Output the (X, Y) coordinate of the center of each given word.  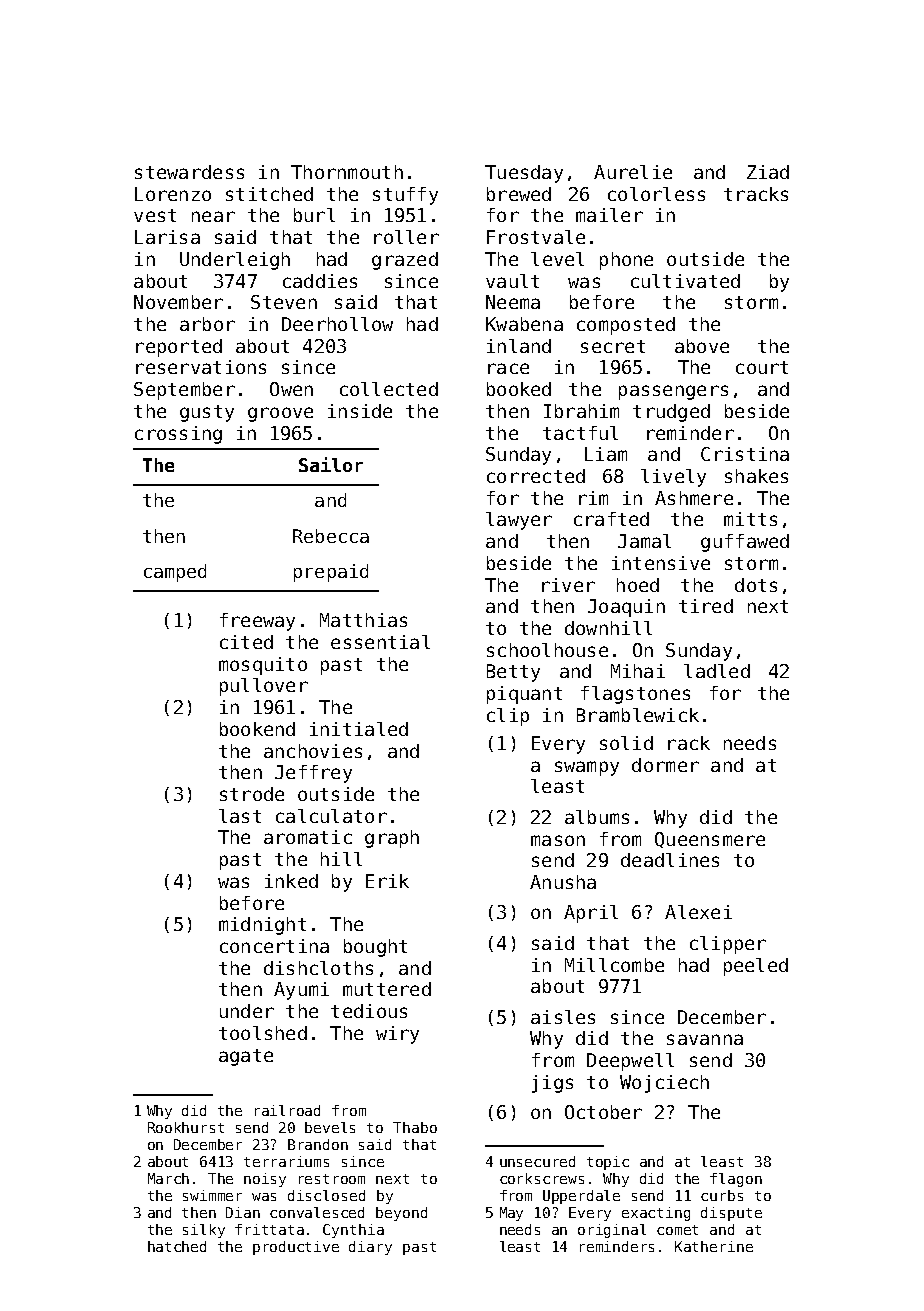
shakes (756, 476)
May (511, 1214)
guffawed (745, 543)
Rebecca (331, 536)
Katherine (714, 1246)
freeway (257, 622)
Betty (513, 673)
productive (296, 1248)
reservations (201, 367)
